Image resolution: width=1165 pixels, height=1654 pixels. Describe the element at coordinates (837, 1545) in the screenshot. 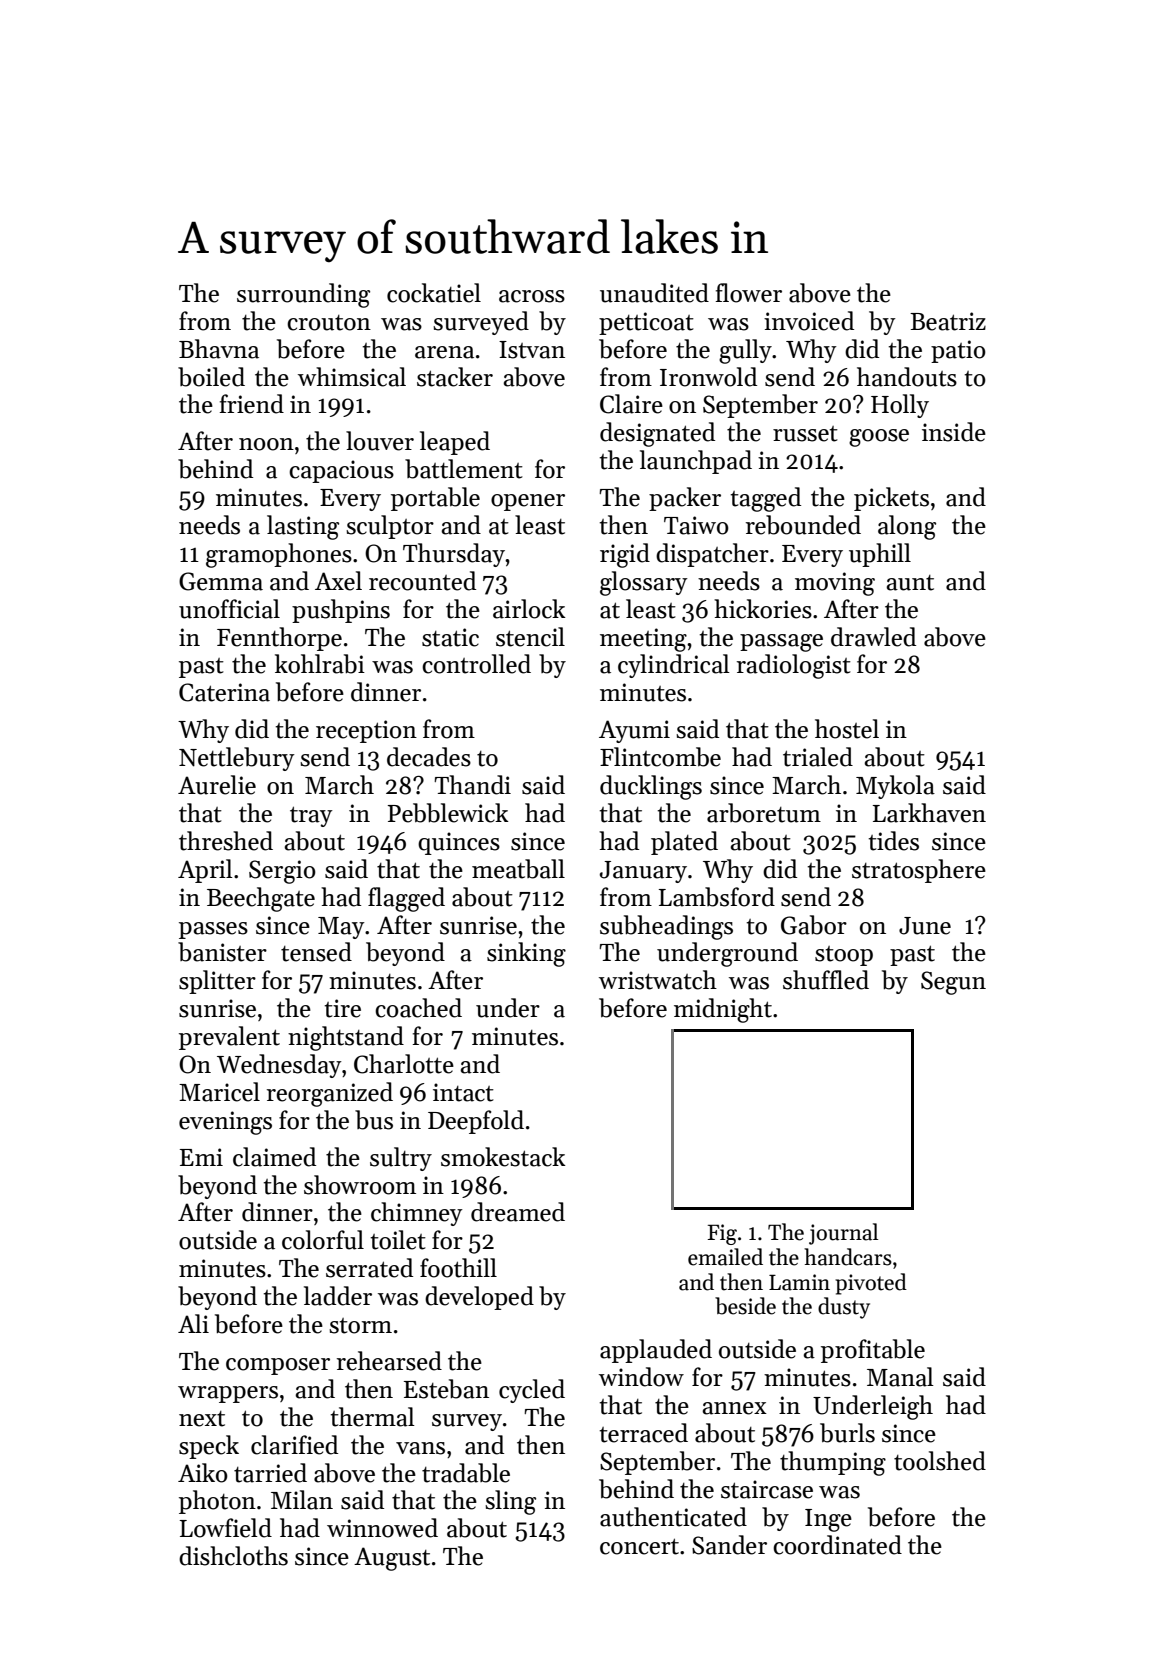

I see `coordinated` at that location.
